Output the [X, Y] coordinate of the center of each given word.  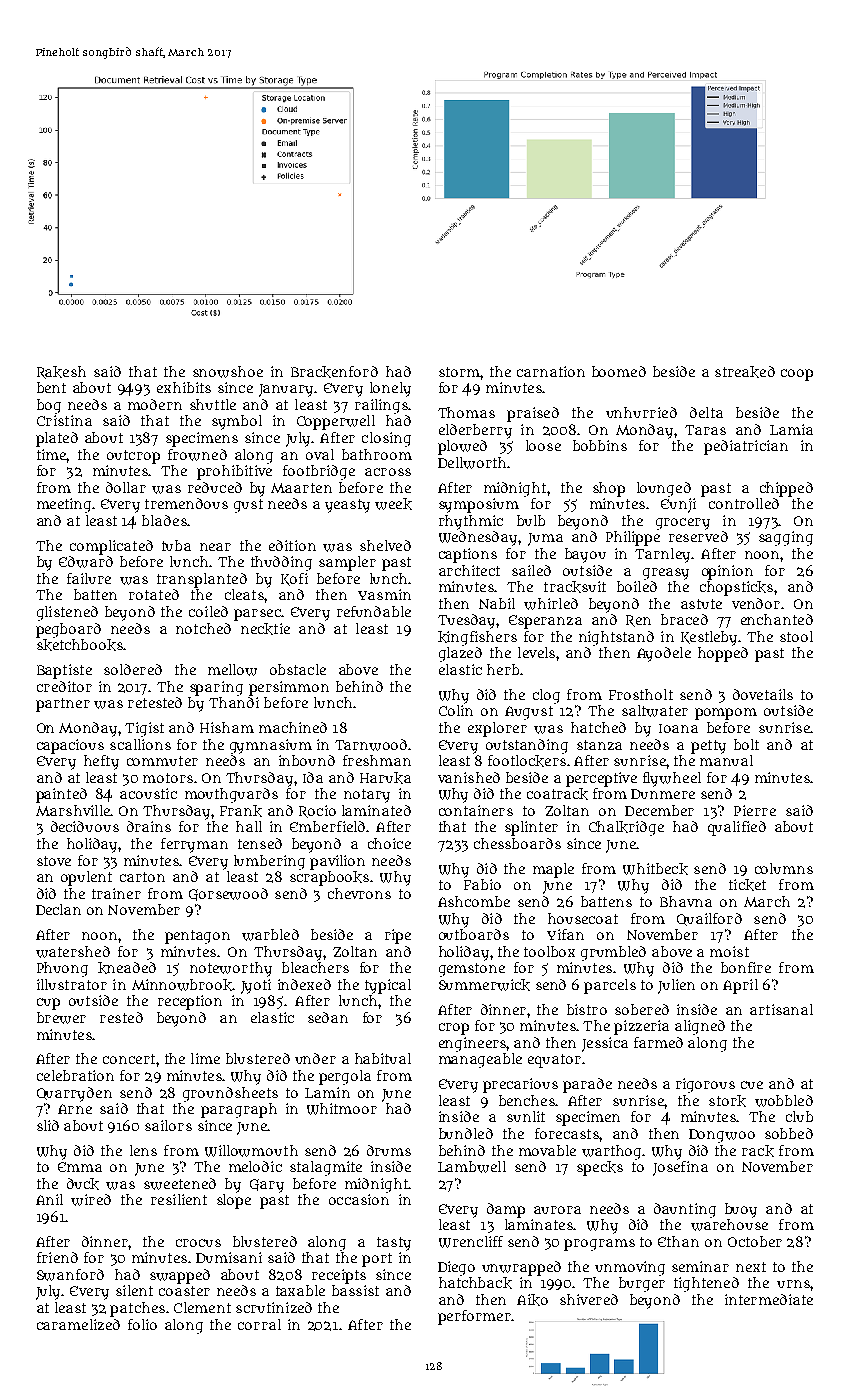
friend [57, 1257]
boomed [619, 371]
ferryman [194, 845]
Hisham [227, 727]
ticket [747, 885]
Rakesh [61, 372]
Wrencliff [471, 1242]
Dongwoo [722, 1136]
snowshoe [228, 372]
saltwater [655, 711]
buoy [741, 1210]
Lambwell [472, 1167]
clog [546, 696]
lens [143, 1150]
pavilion [337, 862]
